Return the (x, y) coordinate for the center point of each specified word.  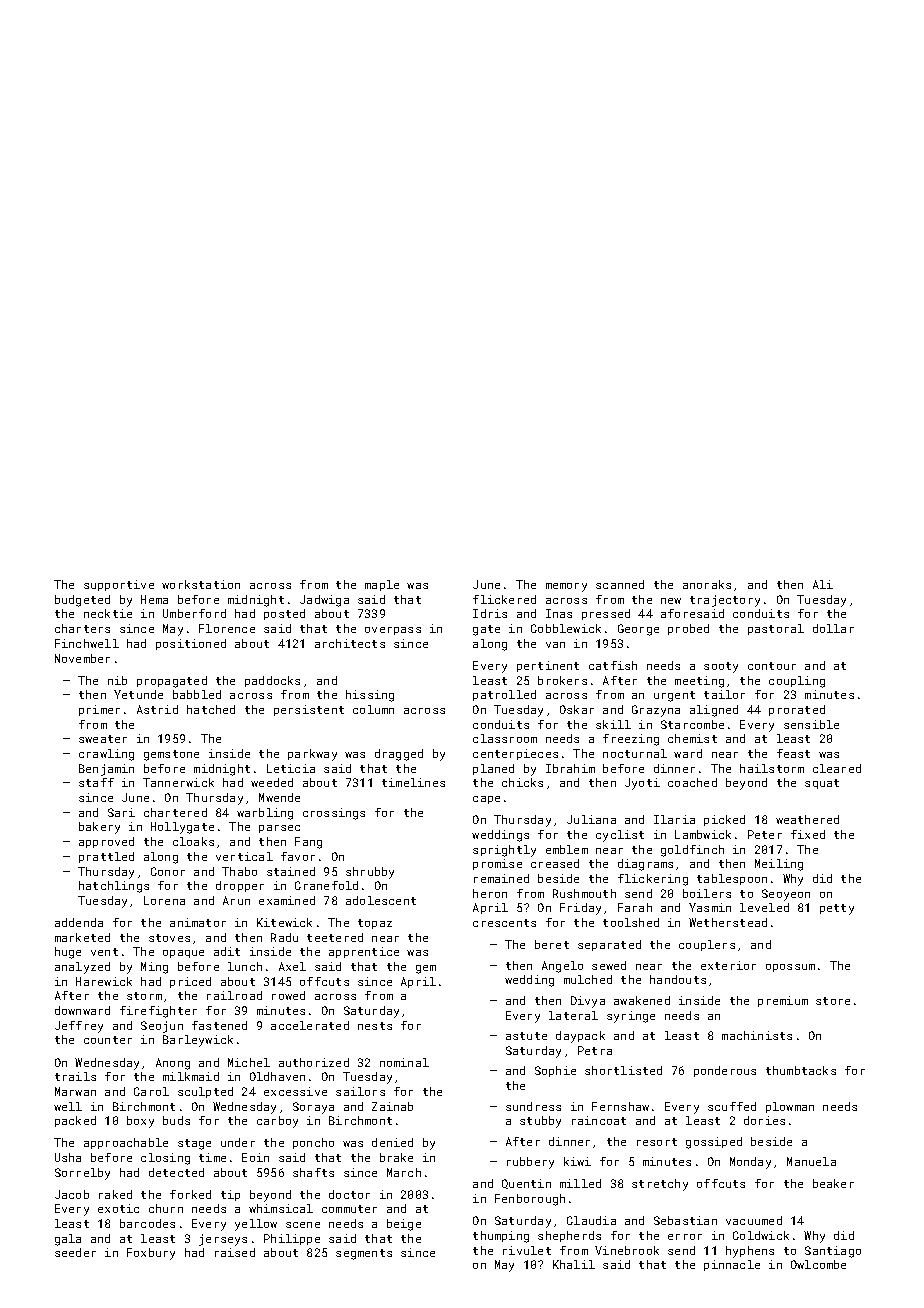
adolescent (381, 900)
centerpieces (515, 754)
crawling (106, 755)
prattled (106, 857)
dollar (833, 628)
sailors (360, 1091)
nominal (404, 1062)
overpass (393, 631)
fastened (219, 1025)
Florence (227, 628)
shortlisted (623, 1070)
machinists (757, 1035)
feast (793, 753)
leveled (764, 907)
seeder (75, 1252)
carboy (277, 1122)
